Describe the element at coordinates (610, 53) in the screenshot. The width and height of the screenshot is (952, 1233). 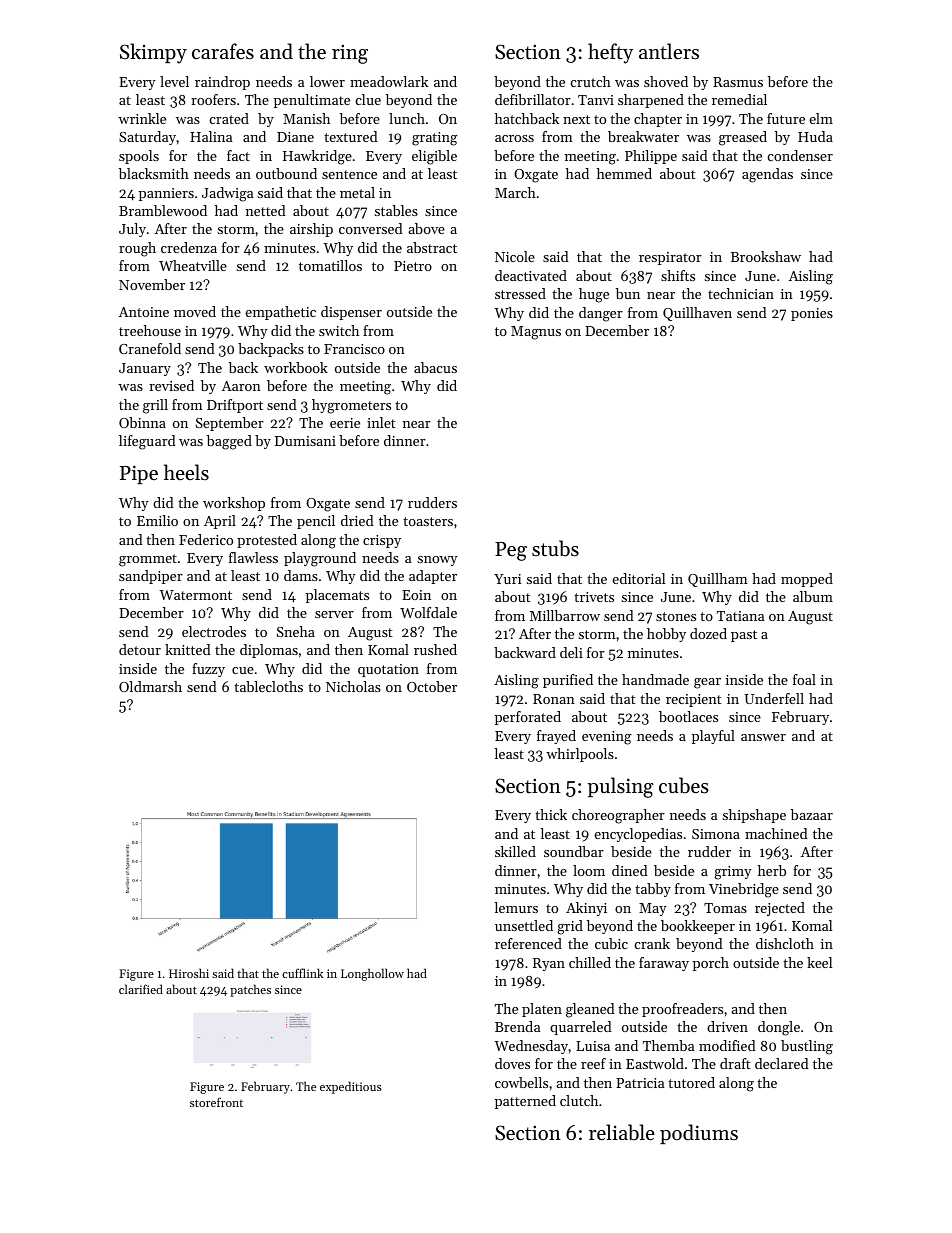
I see `hefty` at that location.
